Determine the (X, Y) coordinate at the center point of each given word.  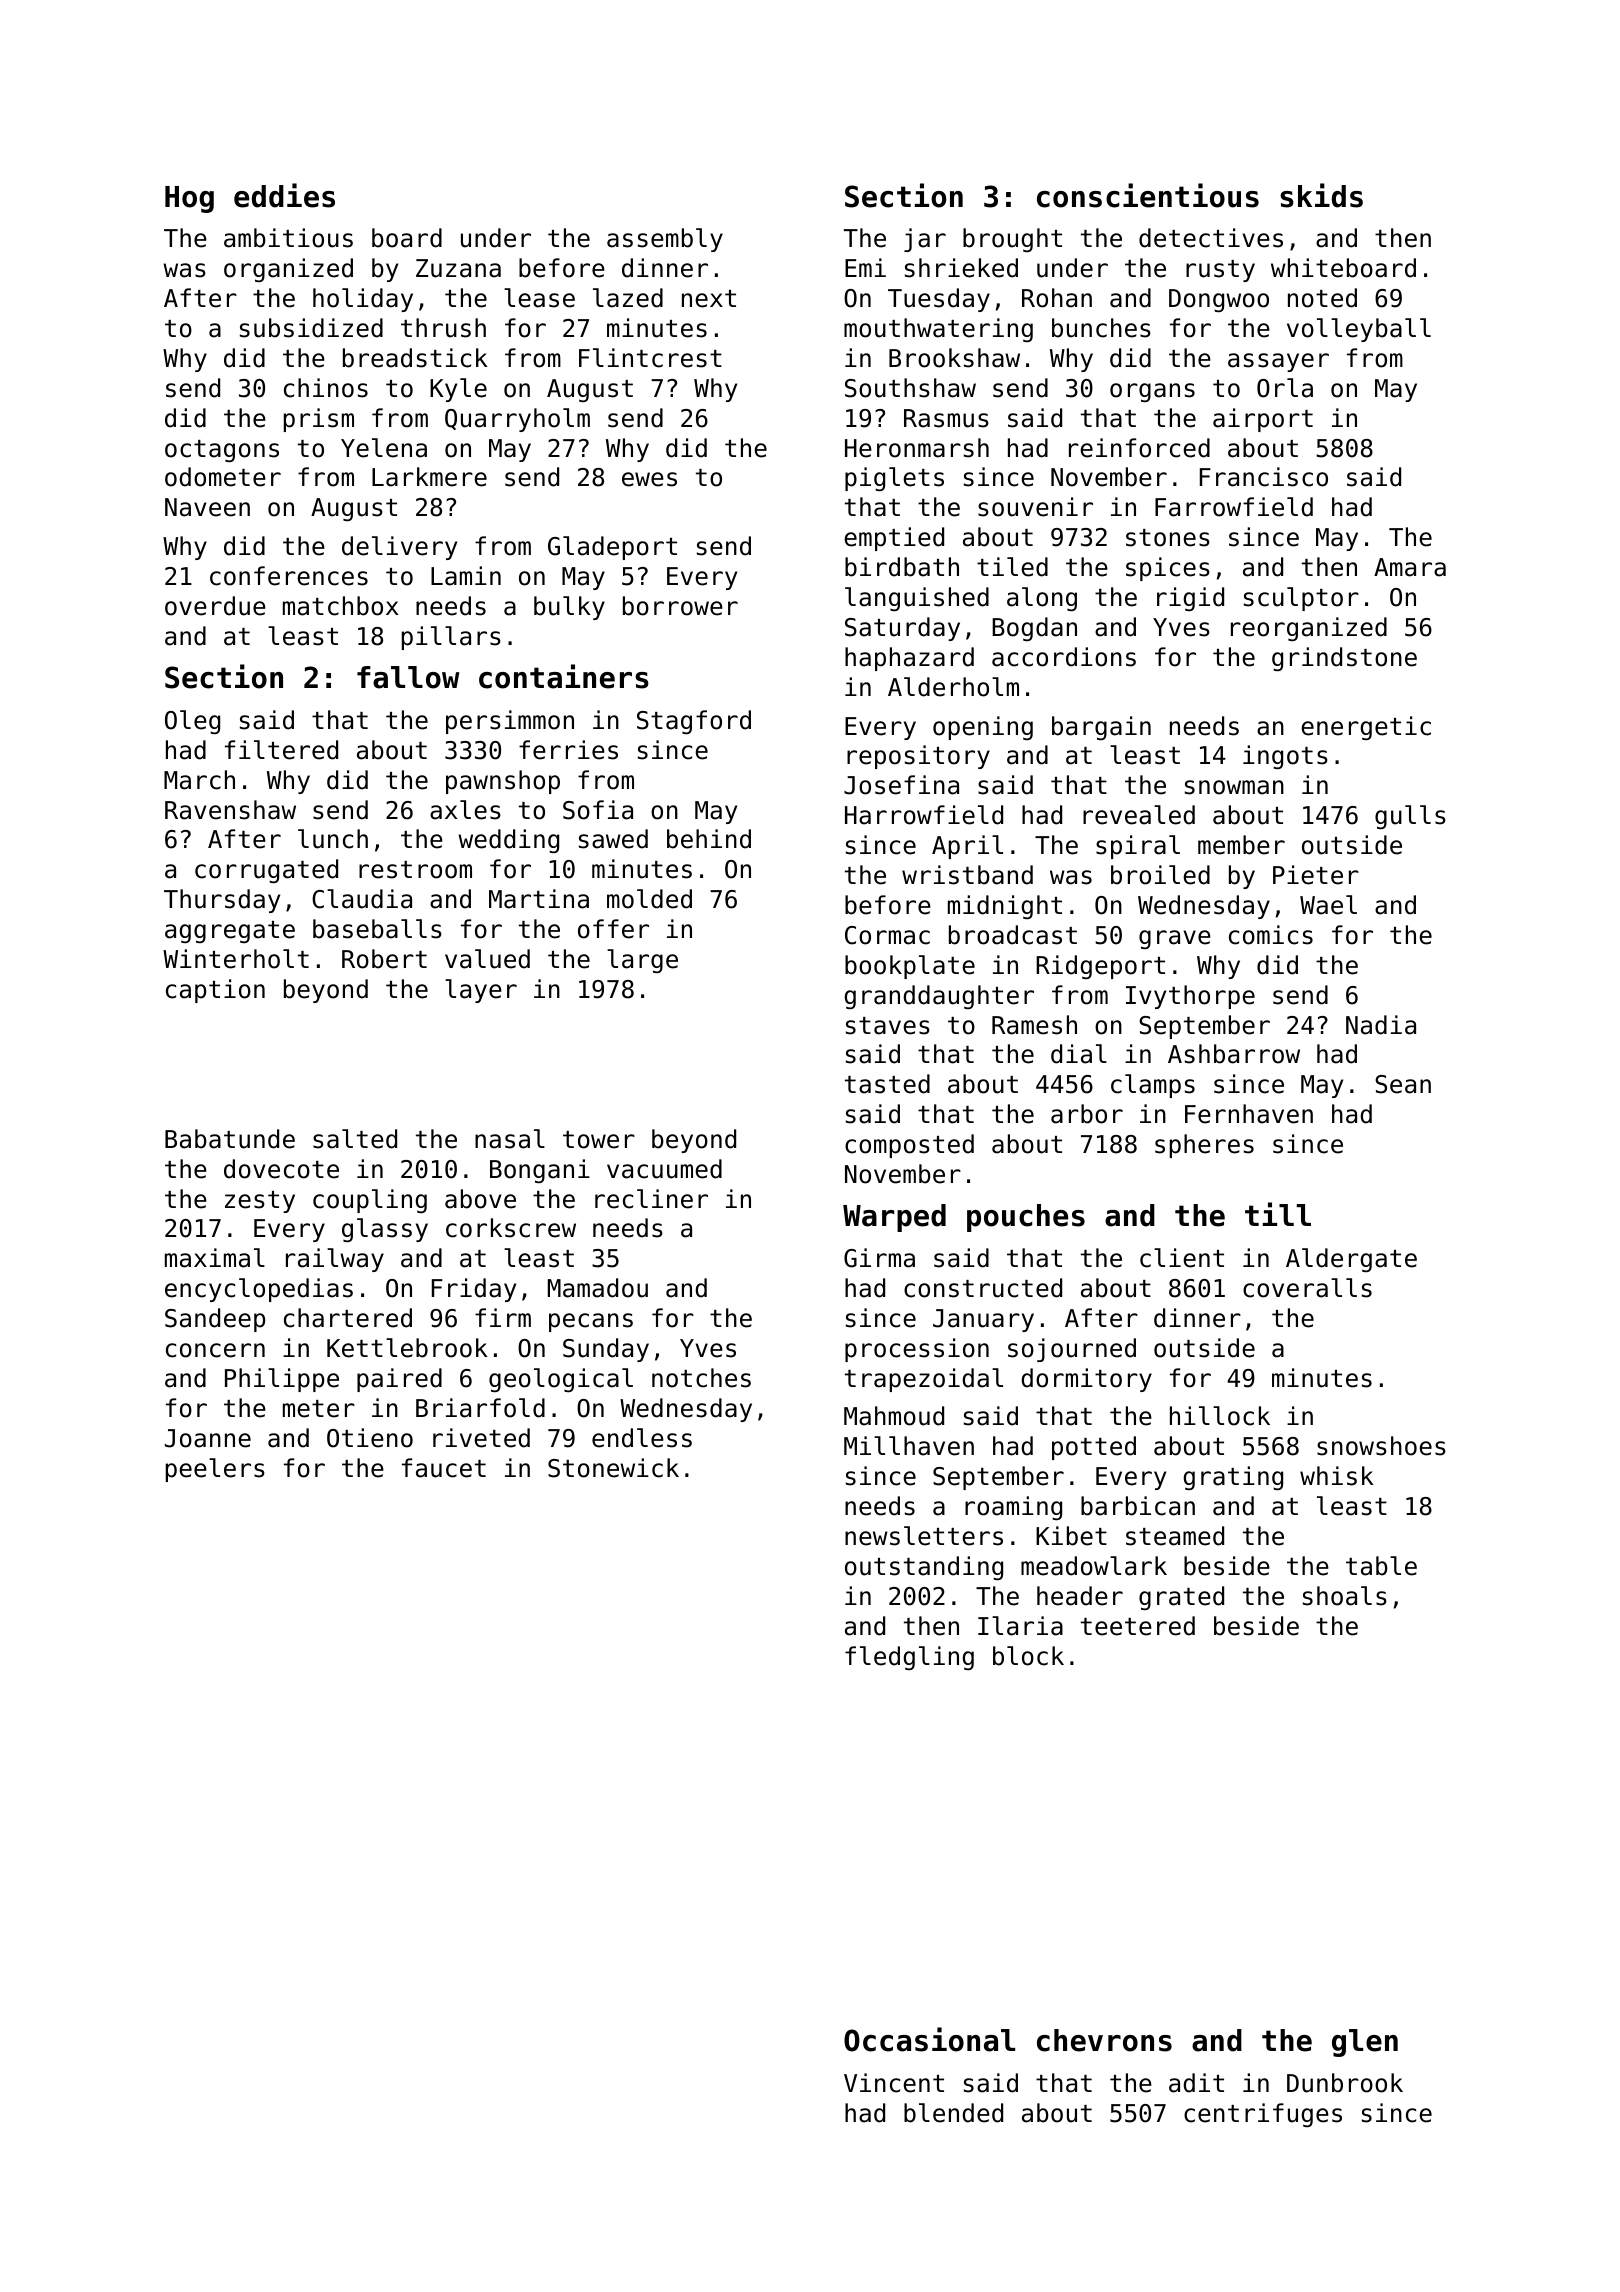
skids (1321, 195)
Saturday (902, 629)
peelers (215, 1470)
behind (709, 839)
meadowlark (1094, 1566)
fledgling (909, 1658)
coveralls (1307, 1288)
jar (925, 240)
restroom (415, 870)
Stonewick (613, 1468)
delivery (399, 548)
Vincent (894, 2083)
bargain (1101, 728)
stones (1168, 538)
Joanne (208, 1438)
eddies (284, 195)
